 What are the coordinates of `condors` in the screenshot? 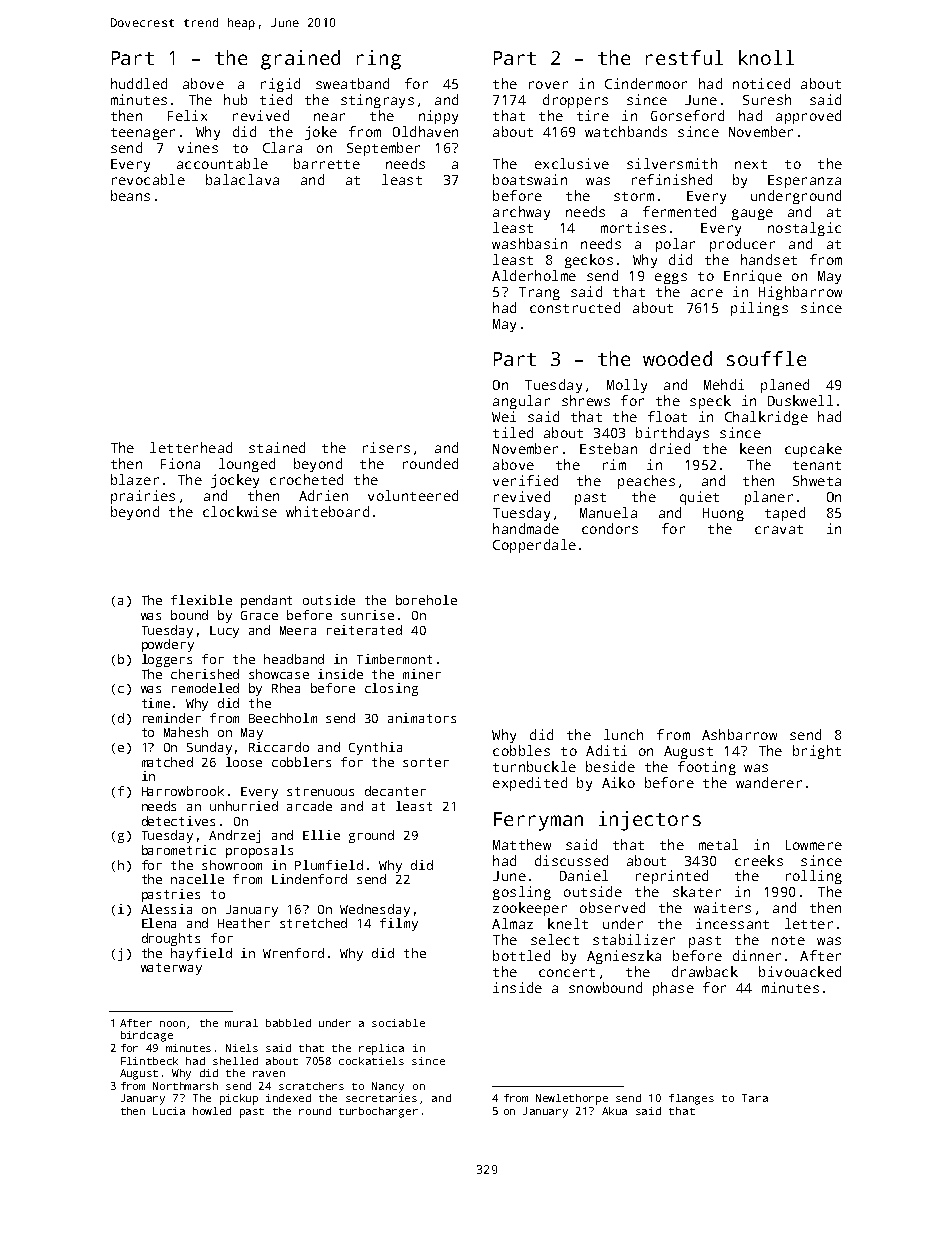 It's located at (610, 528).
